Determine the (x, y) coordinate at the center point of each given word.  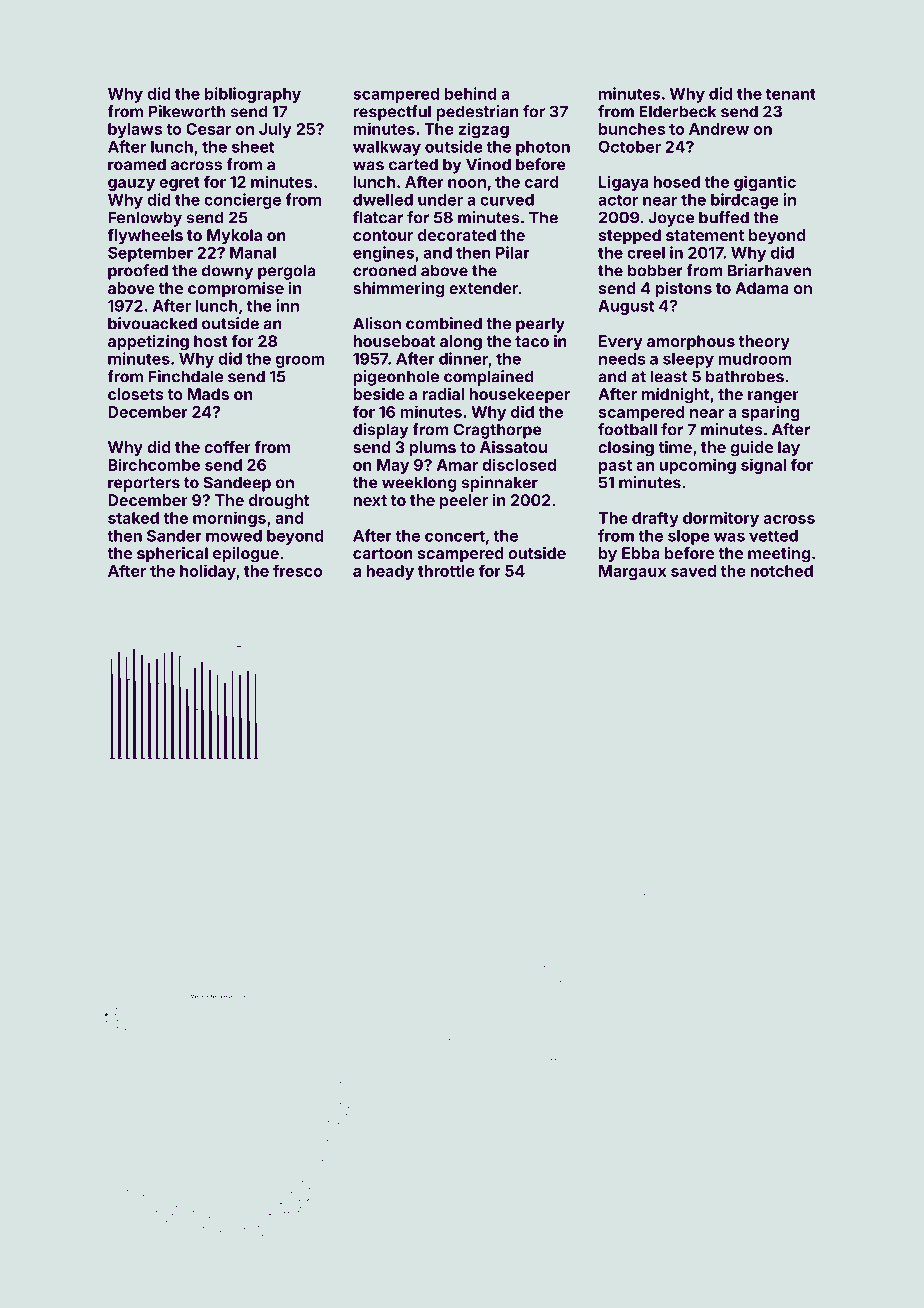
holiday (208, 572)
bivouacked (152, 323)
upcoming (697, 466)
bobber (655, 270)
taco (532, 341)
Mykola (234, 237)
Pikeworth (187, 111)
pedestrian (477, 113)
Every (621, 343)
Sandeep (237, 484)
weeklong (419, 484)
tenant (791, 94)
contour (383, 235)
